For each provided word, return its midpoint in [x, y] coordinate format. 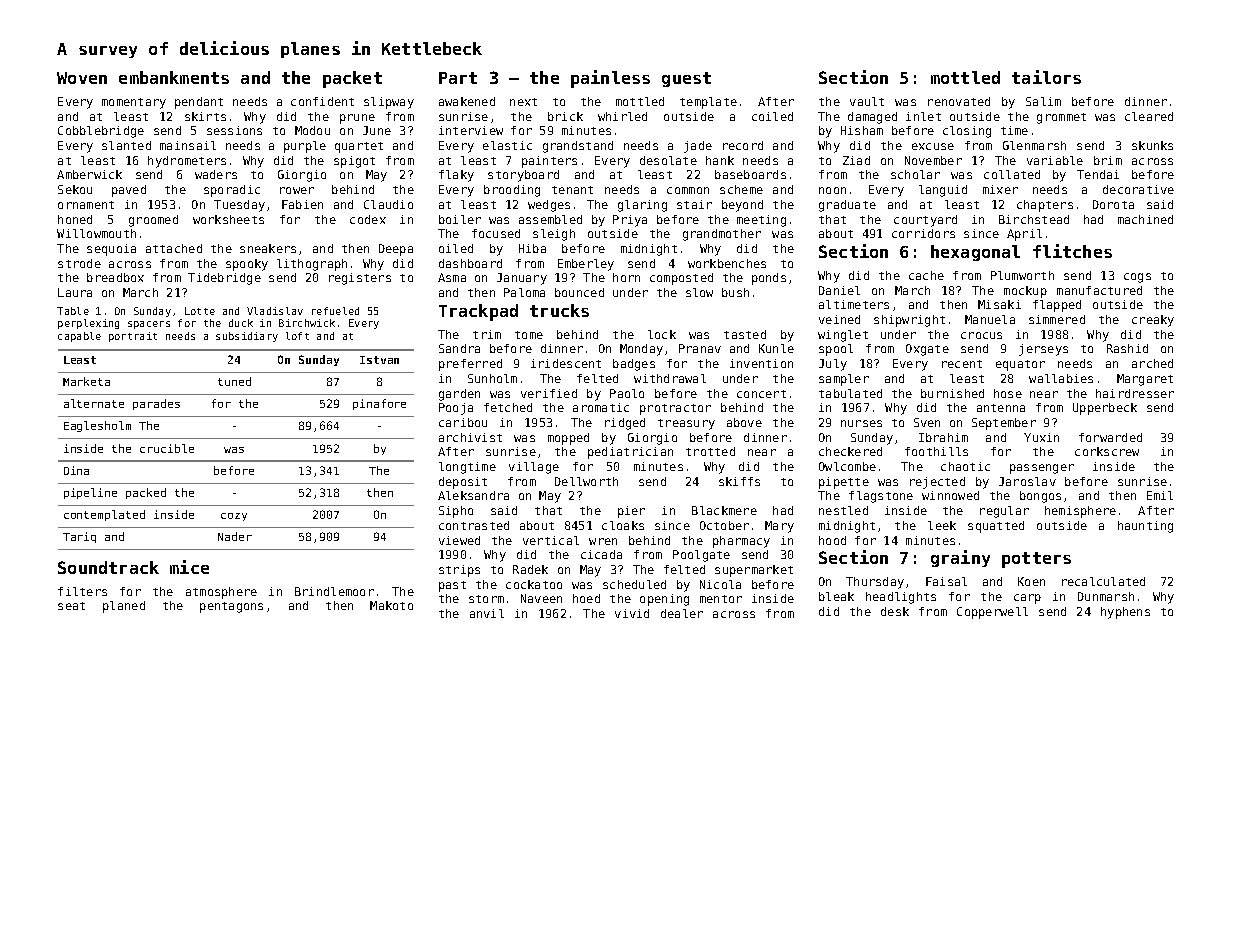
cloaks [623, 525]
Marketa [86, 381]
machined [1145, 219]
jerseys [1043, 350]
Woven [82, 78]
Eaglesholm [97, 426]
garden [459, 395]
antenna [1001, 408]
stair [694, 204]
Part [458, 78]
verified [549, 393]
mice [189, 567]
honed [75, 219]
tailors [1046, 77]
